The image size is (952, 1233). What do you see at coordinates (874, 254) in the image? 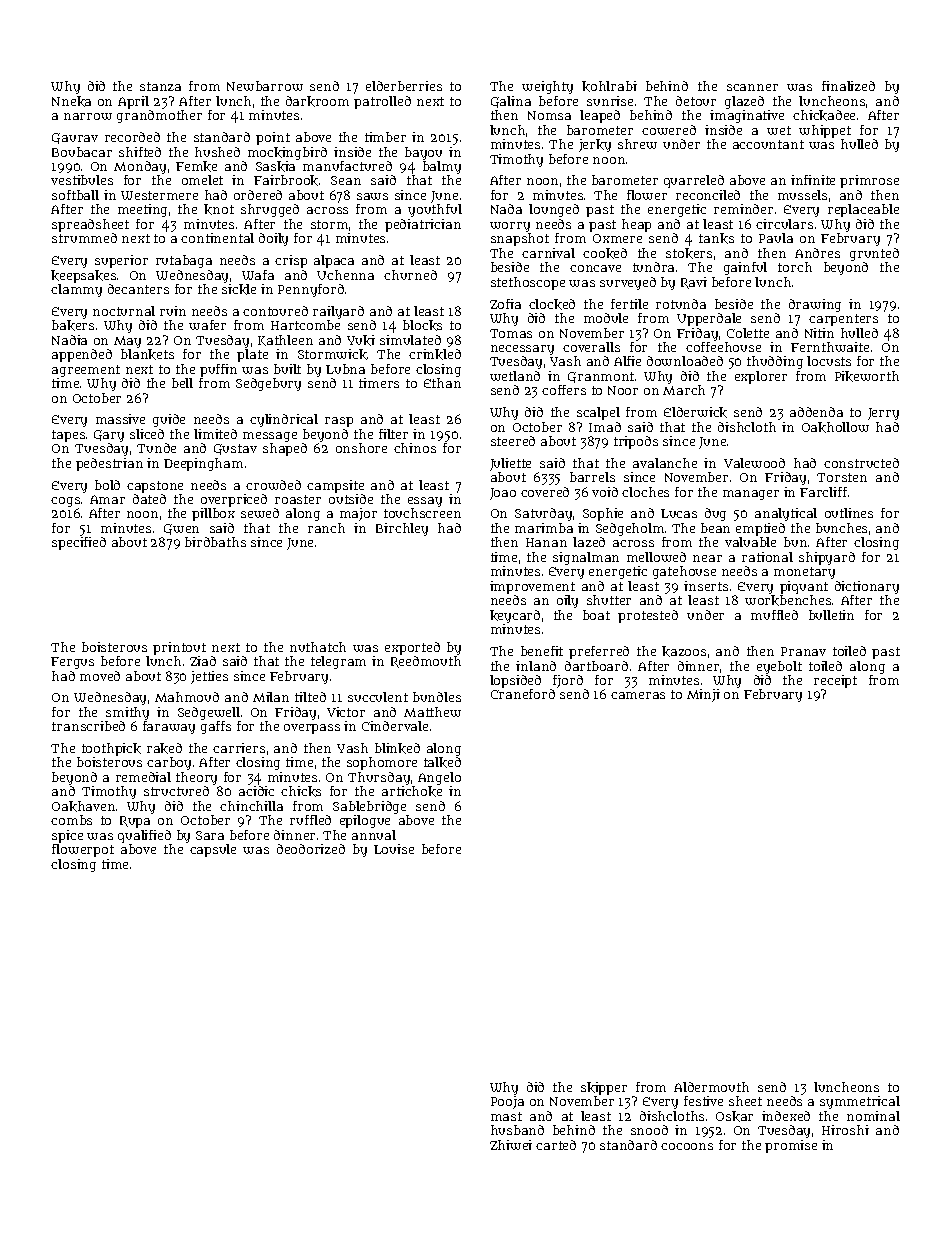
I see `grunted` at bounding box center [874, 254].
